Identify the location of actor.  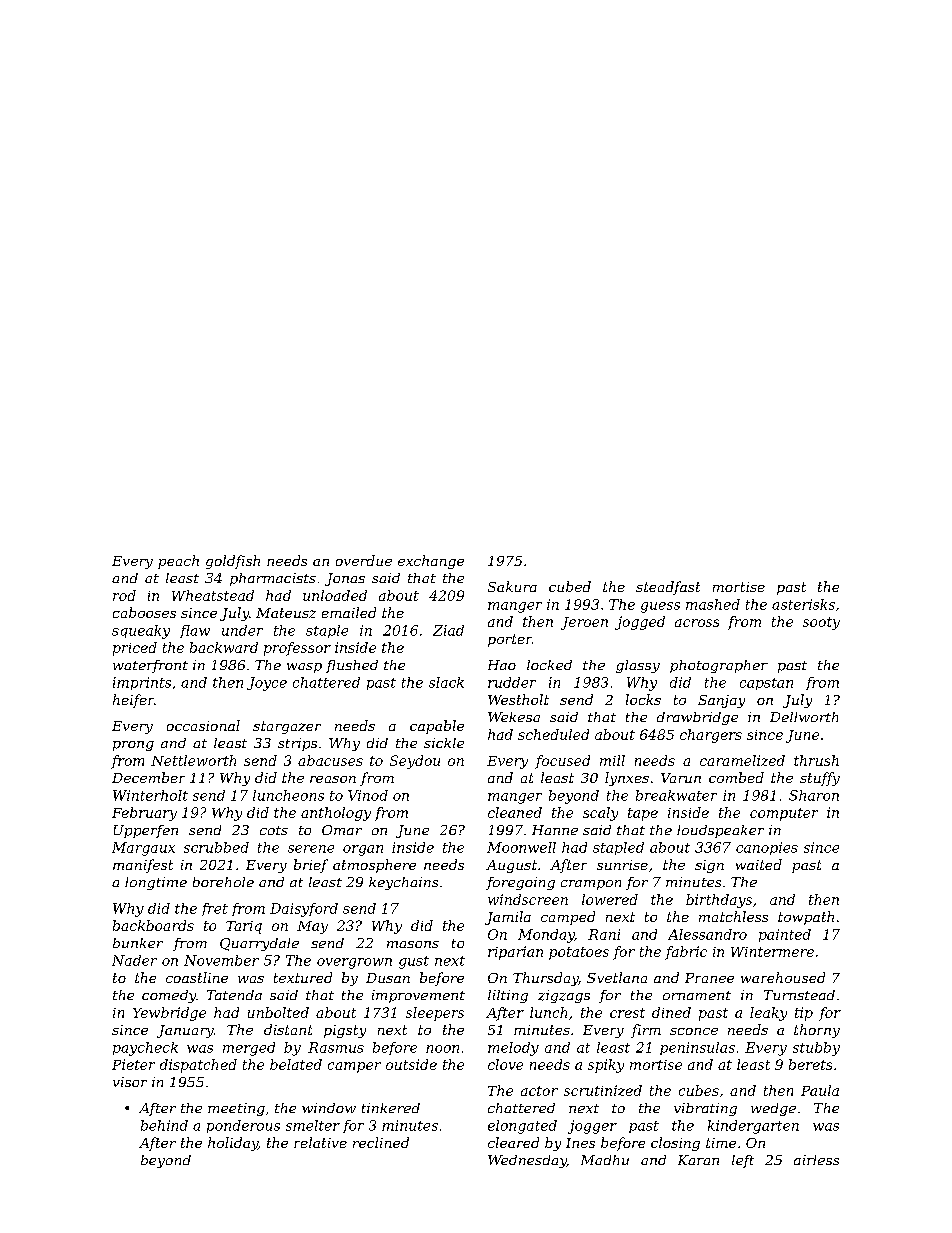
(539, 1091).
